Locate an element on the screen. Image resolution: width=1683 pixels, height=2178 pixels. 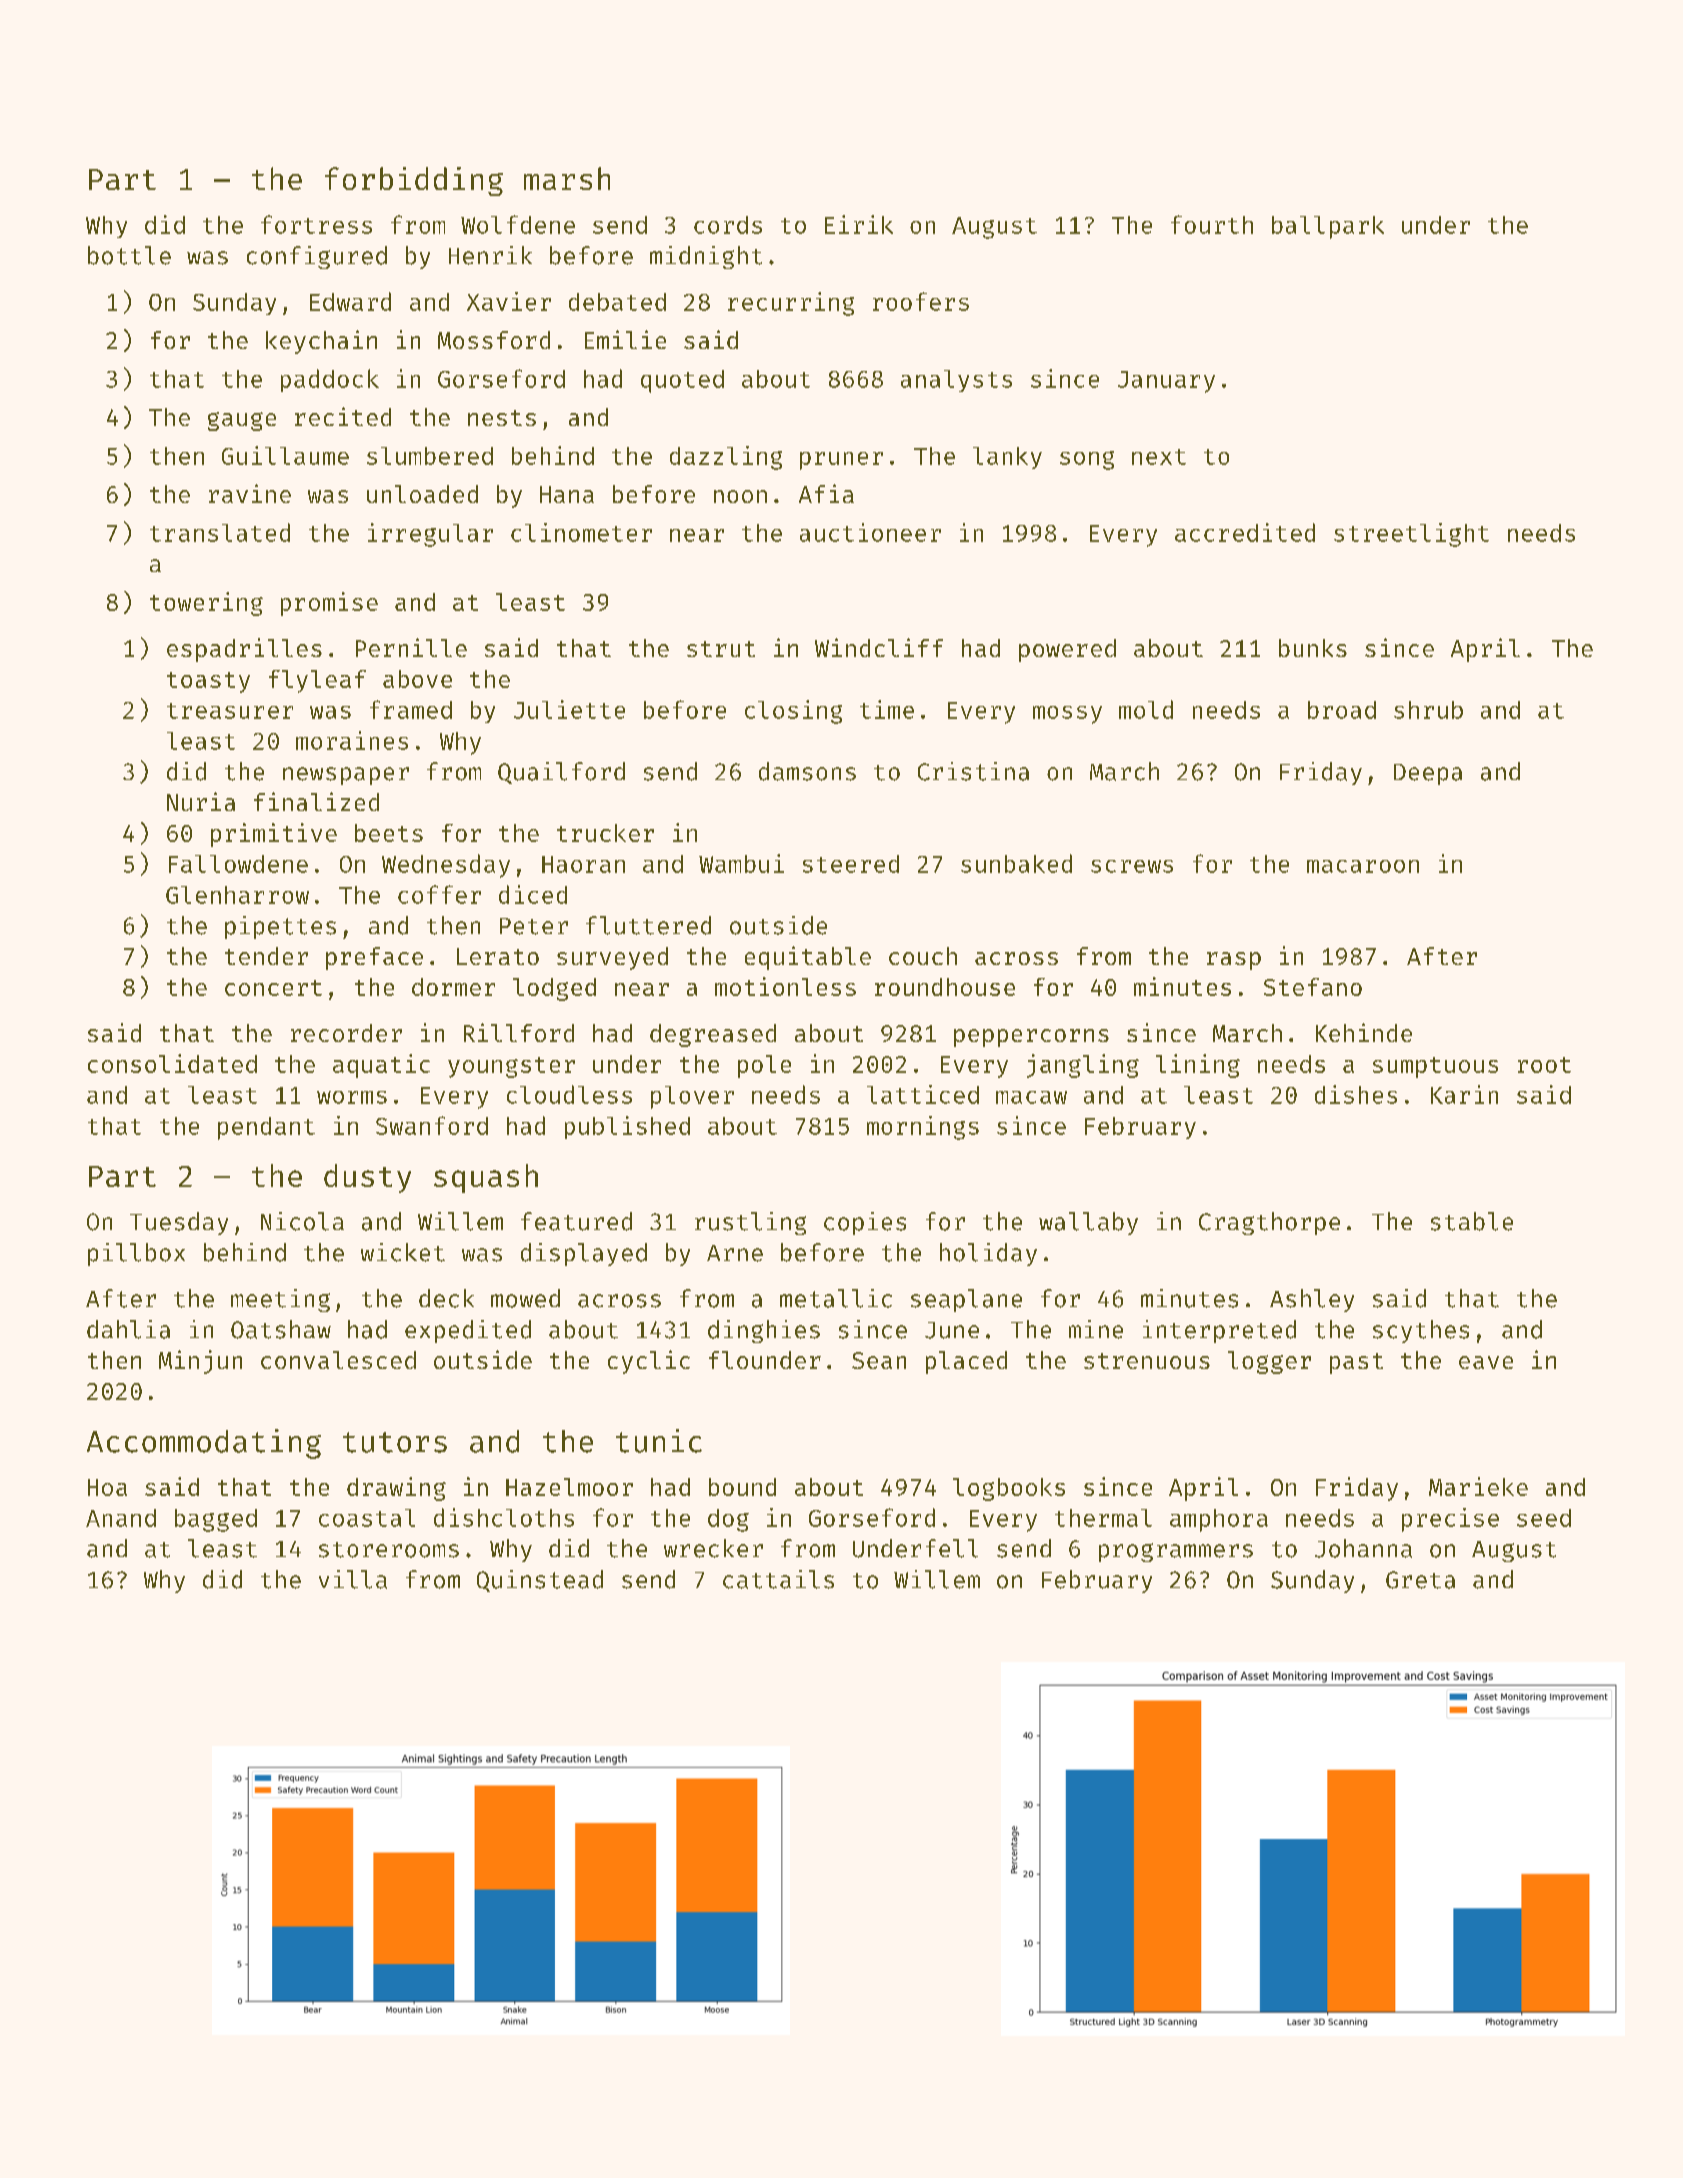
marsh is located at coordinates (567, 178).
